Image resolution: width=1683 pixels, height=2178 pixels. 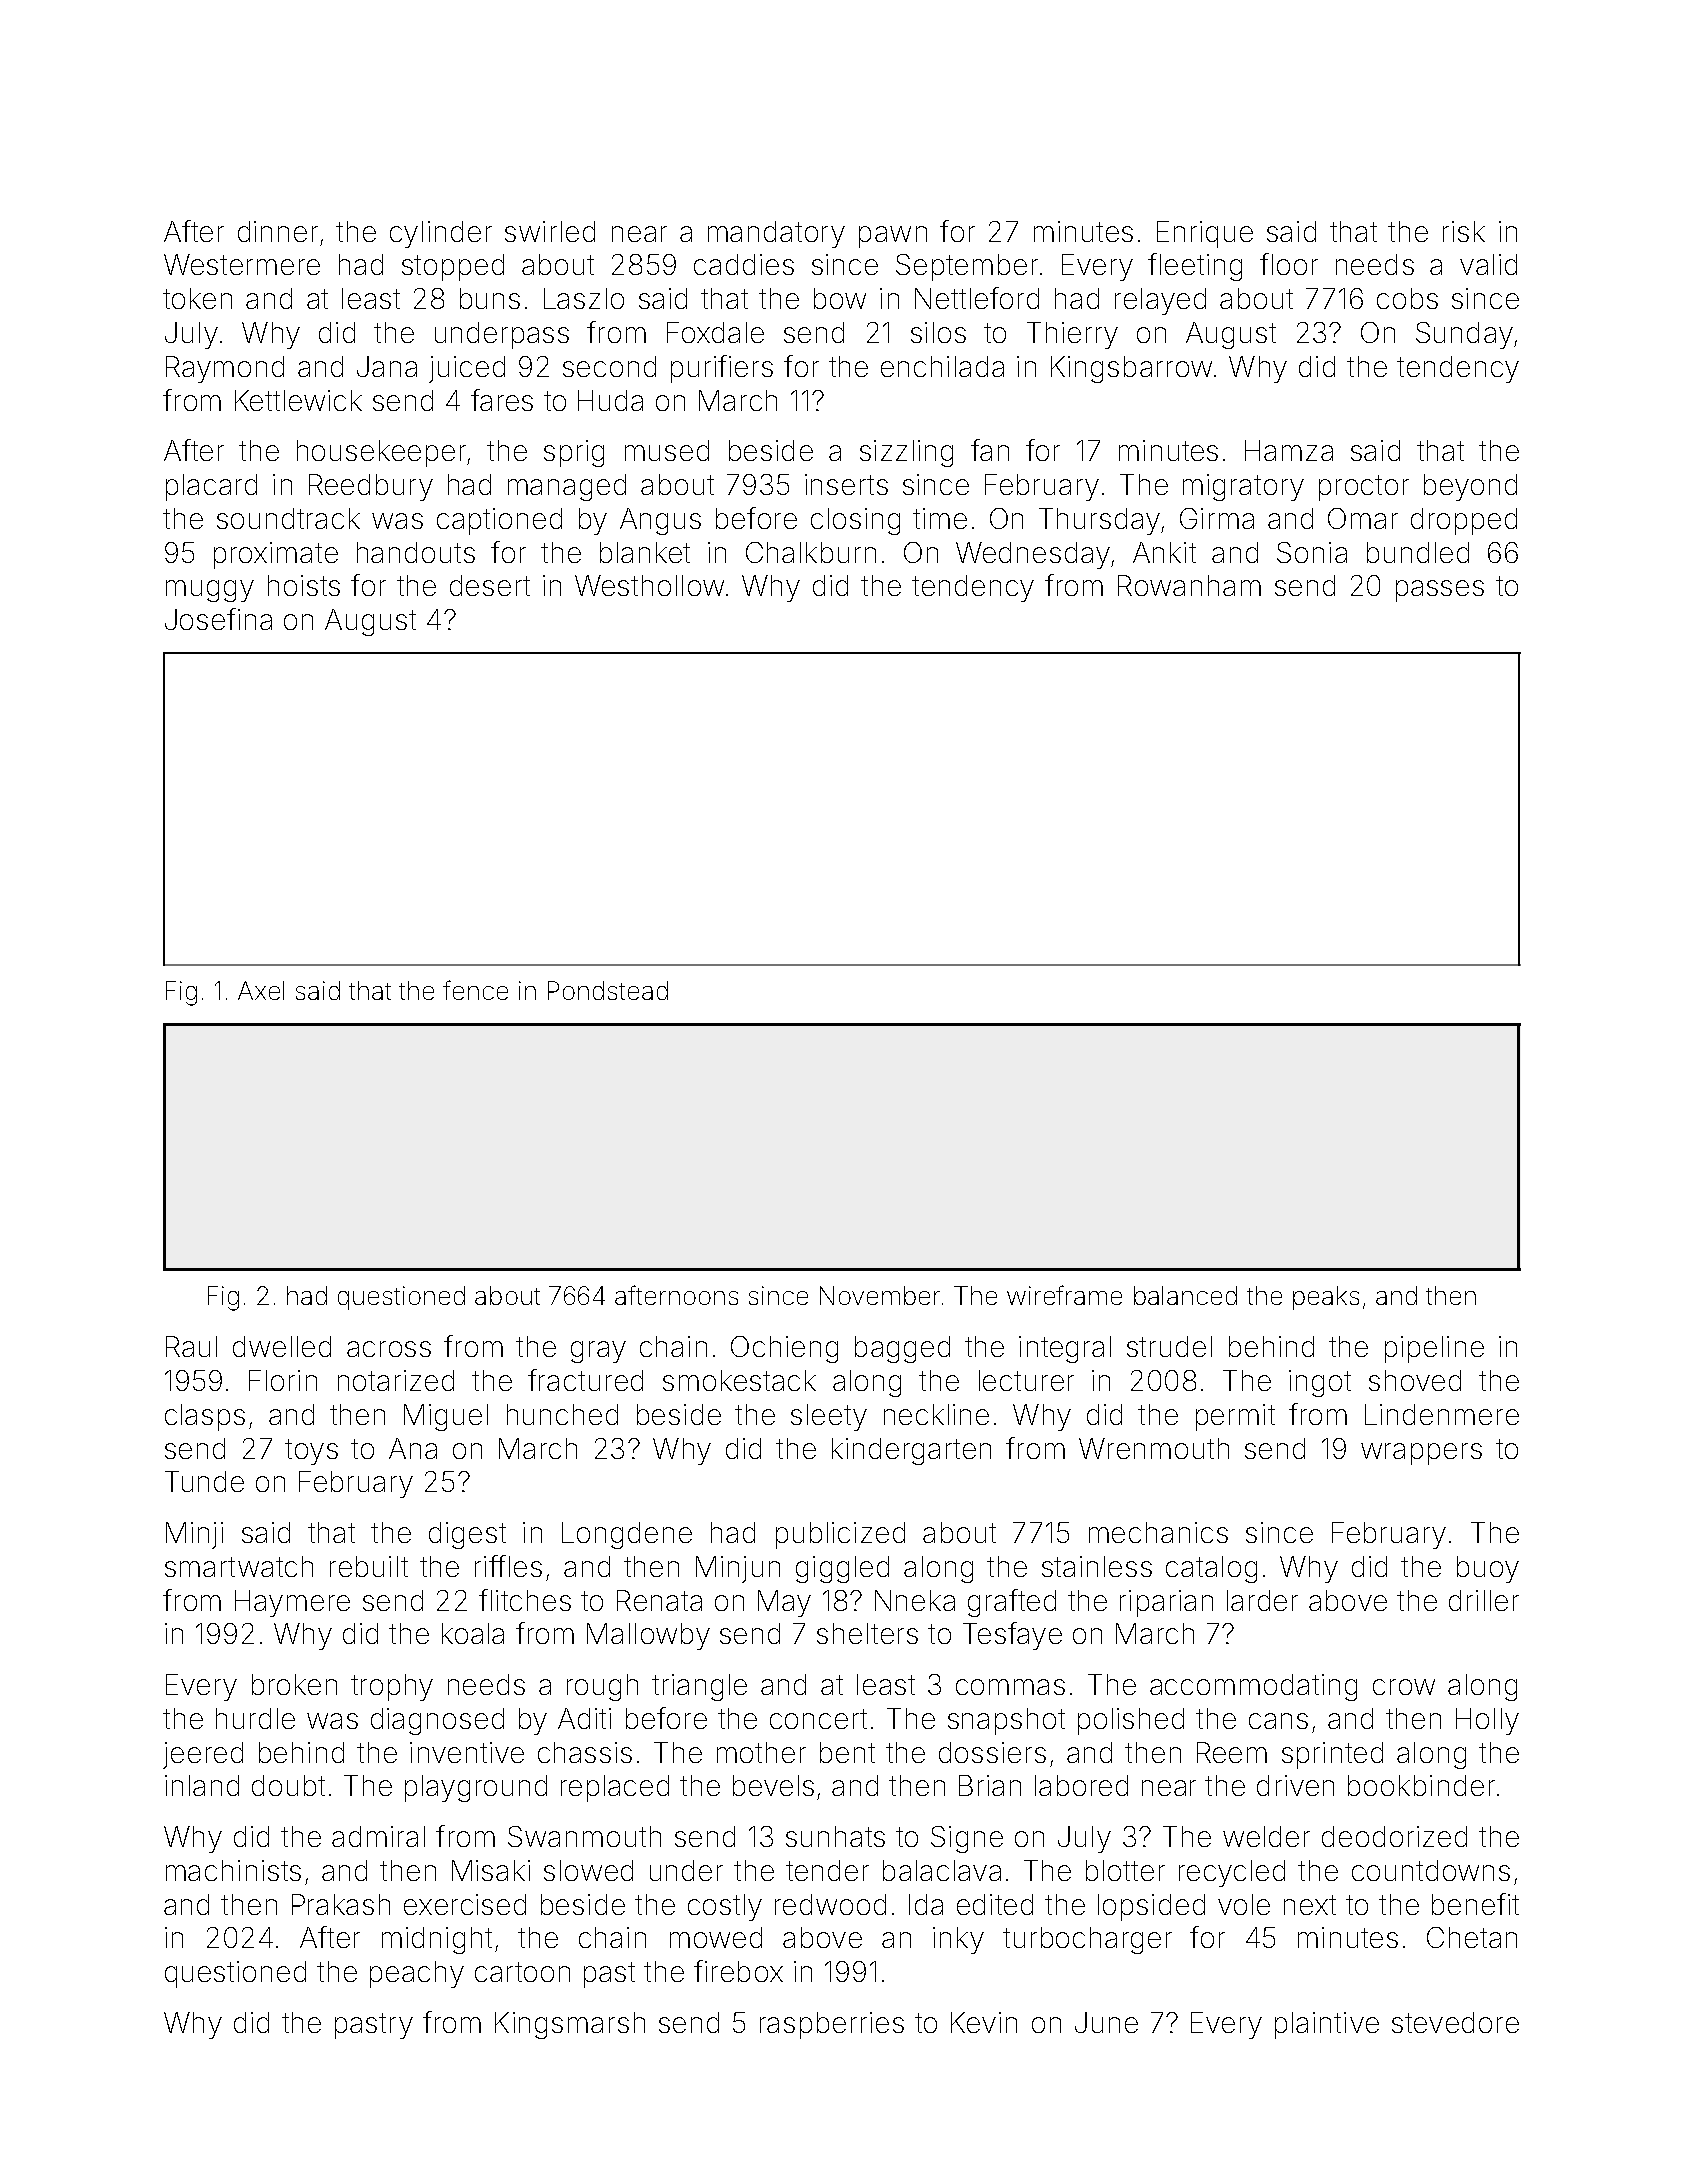 I want to click on desert, so click(x=490, y=585).
